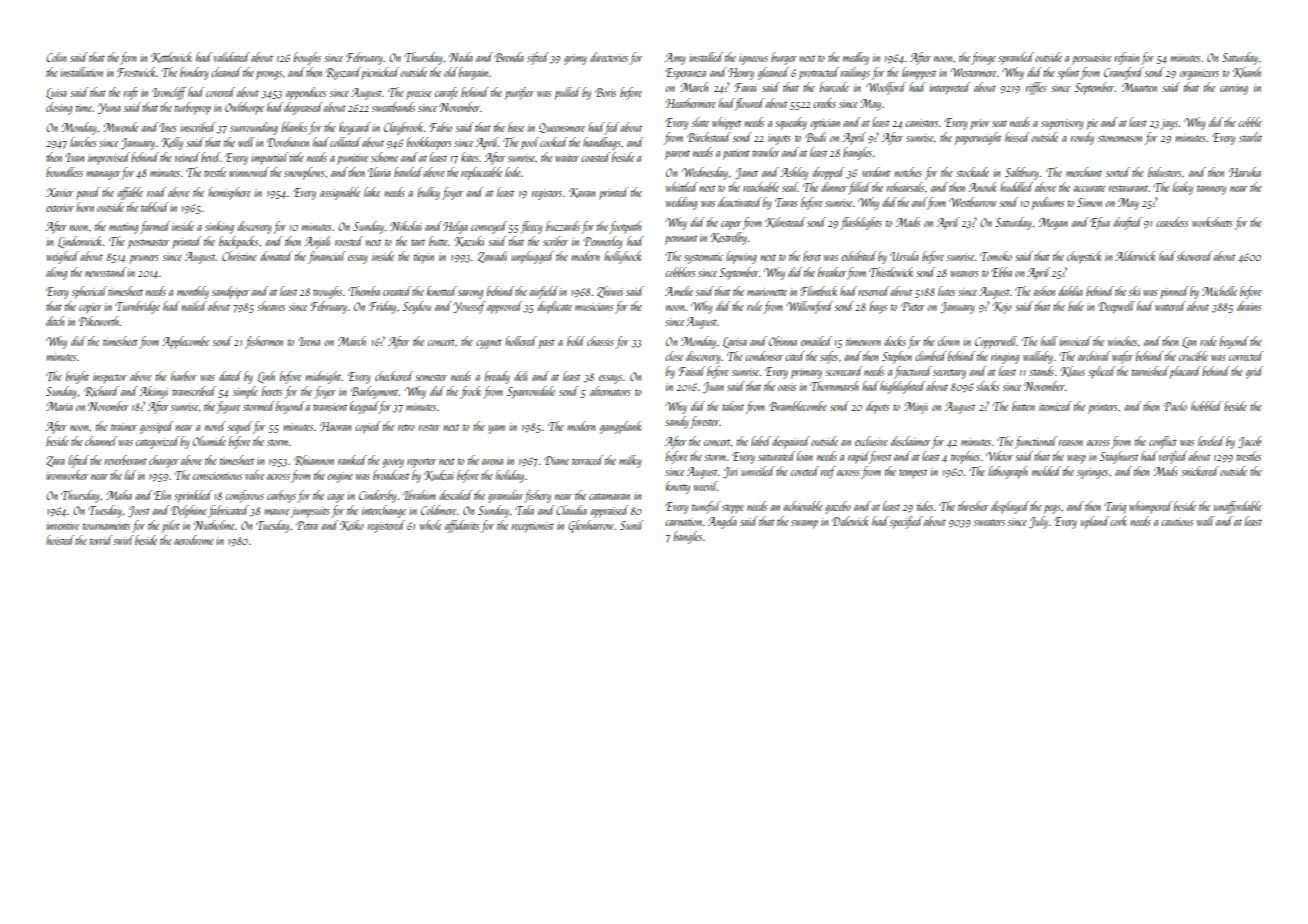  What do you see at coordinates (355, 128) in the image?
I see `keycard` at bounding box center [355, 128].
